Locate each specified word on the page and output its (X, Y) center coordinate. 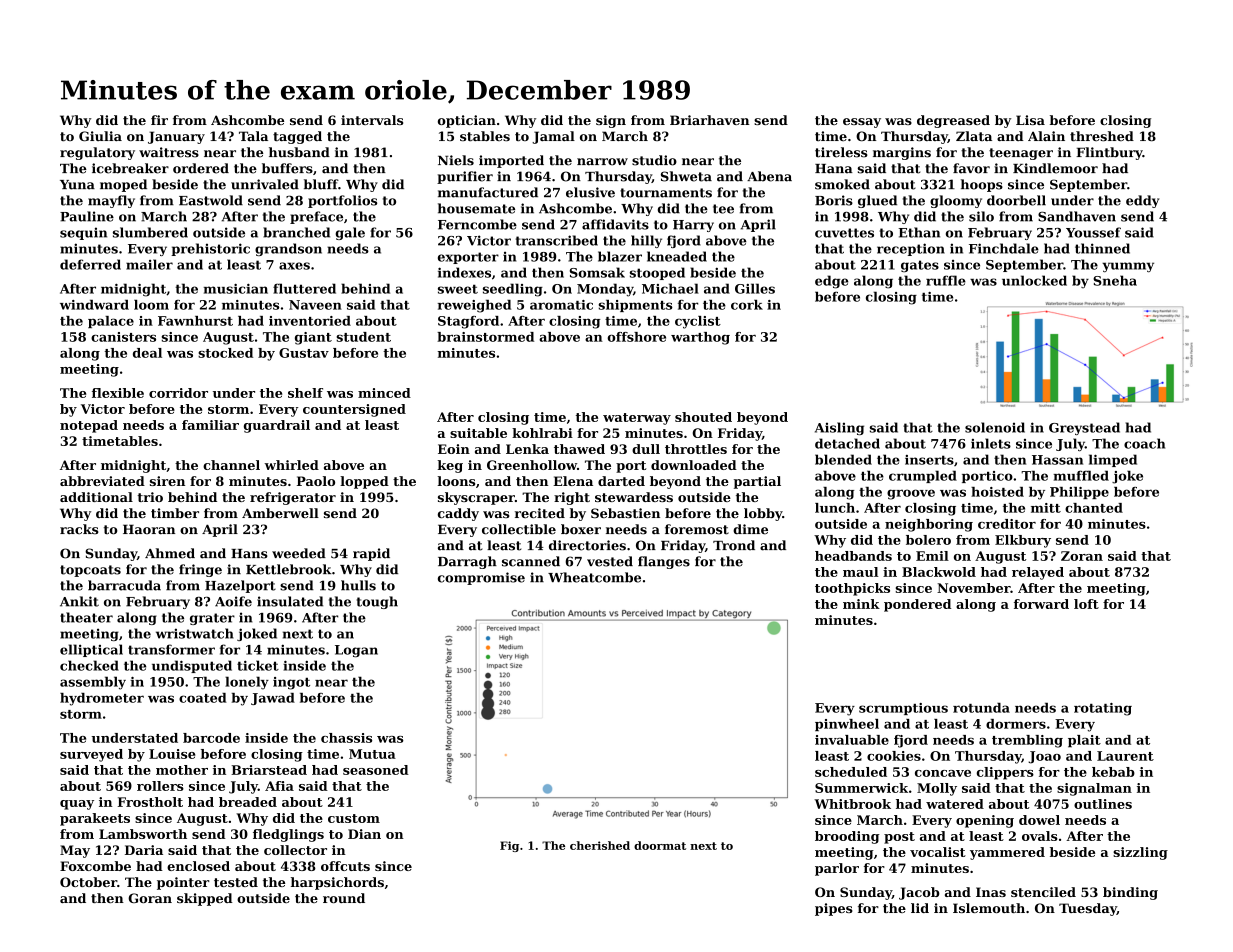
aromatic (561, 305)
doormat (660, 845)
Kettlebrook (289, 569)
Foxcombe (95, 866)
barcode (211, 738)
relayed (1038, 573)
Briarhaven (709, 120)
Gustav (304, 353)
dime (750, 529)
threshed (1102, 136)
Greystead (1084, 428)
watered (955, 804)
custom (354, 818)
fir (159, 120)
